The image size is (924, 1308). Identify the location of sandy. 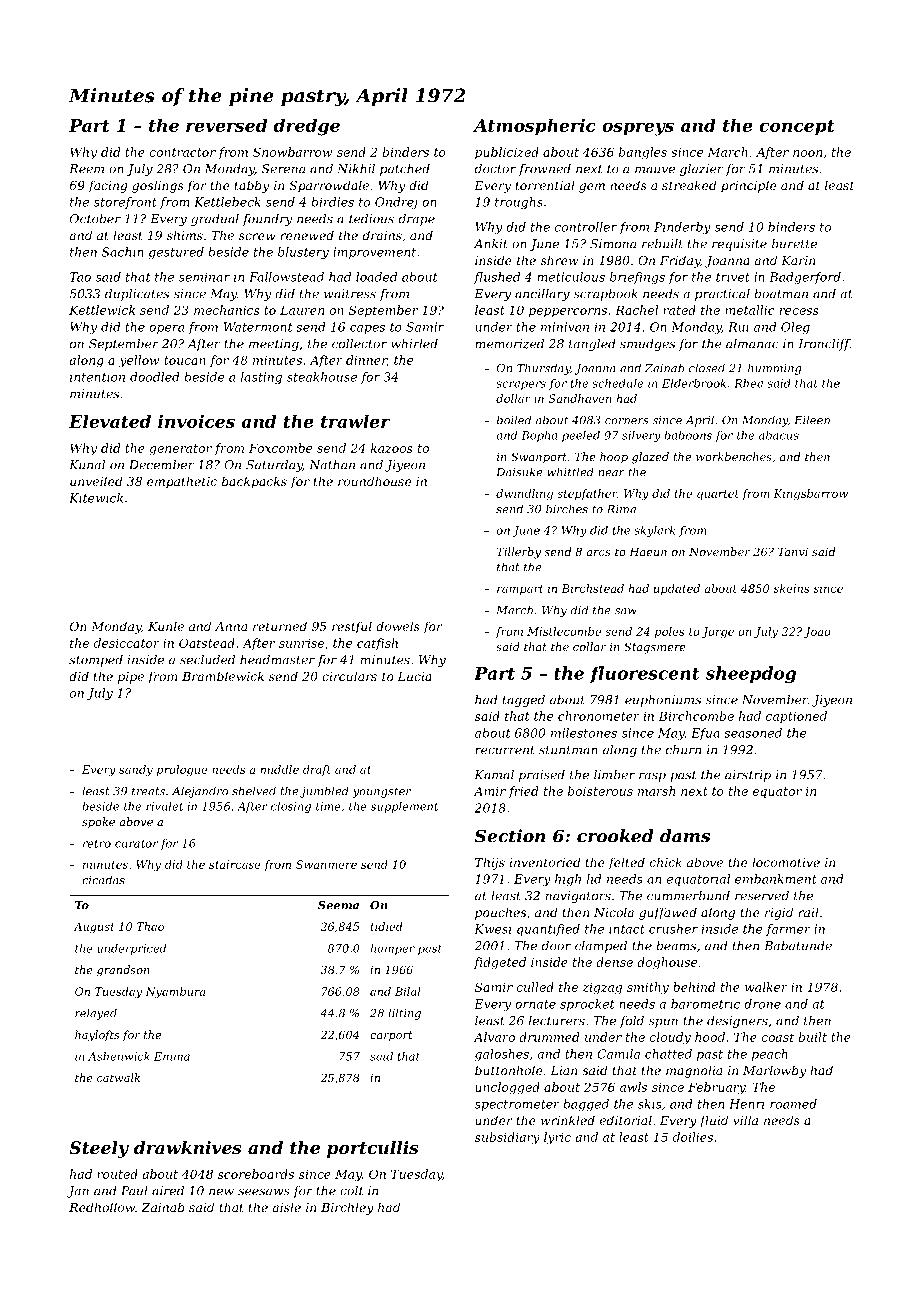
(136, 771).
